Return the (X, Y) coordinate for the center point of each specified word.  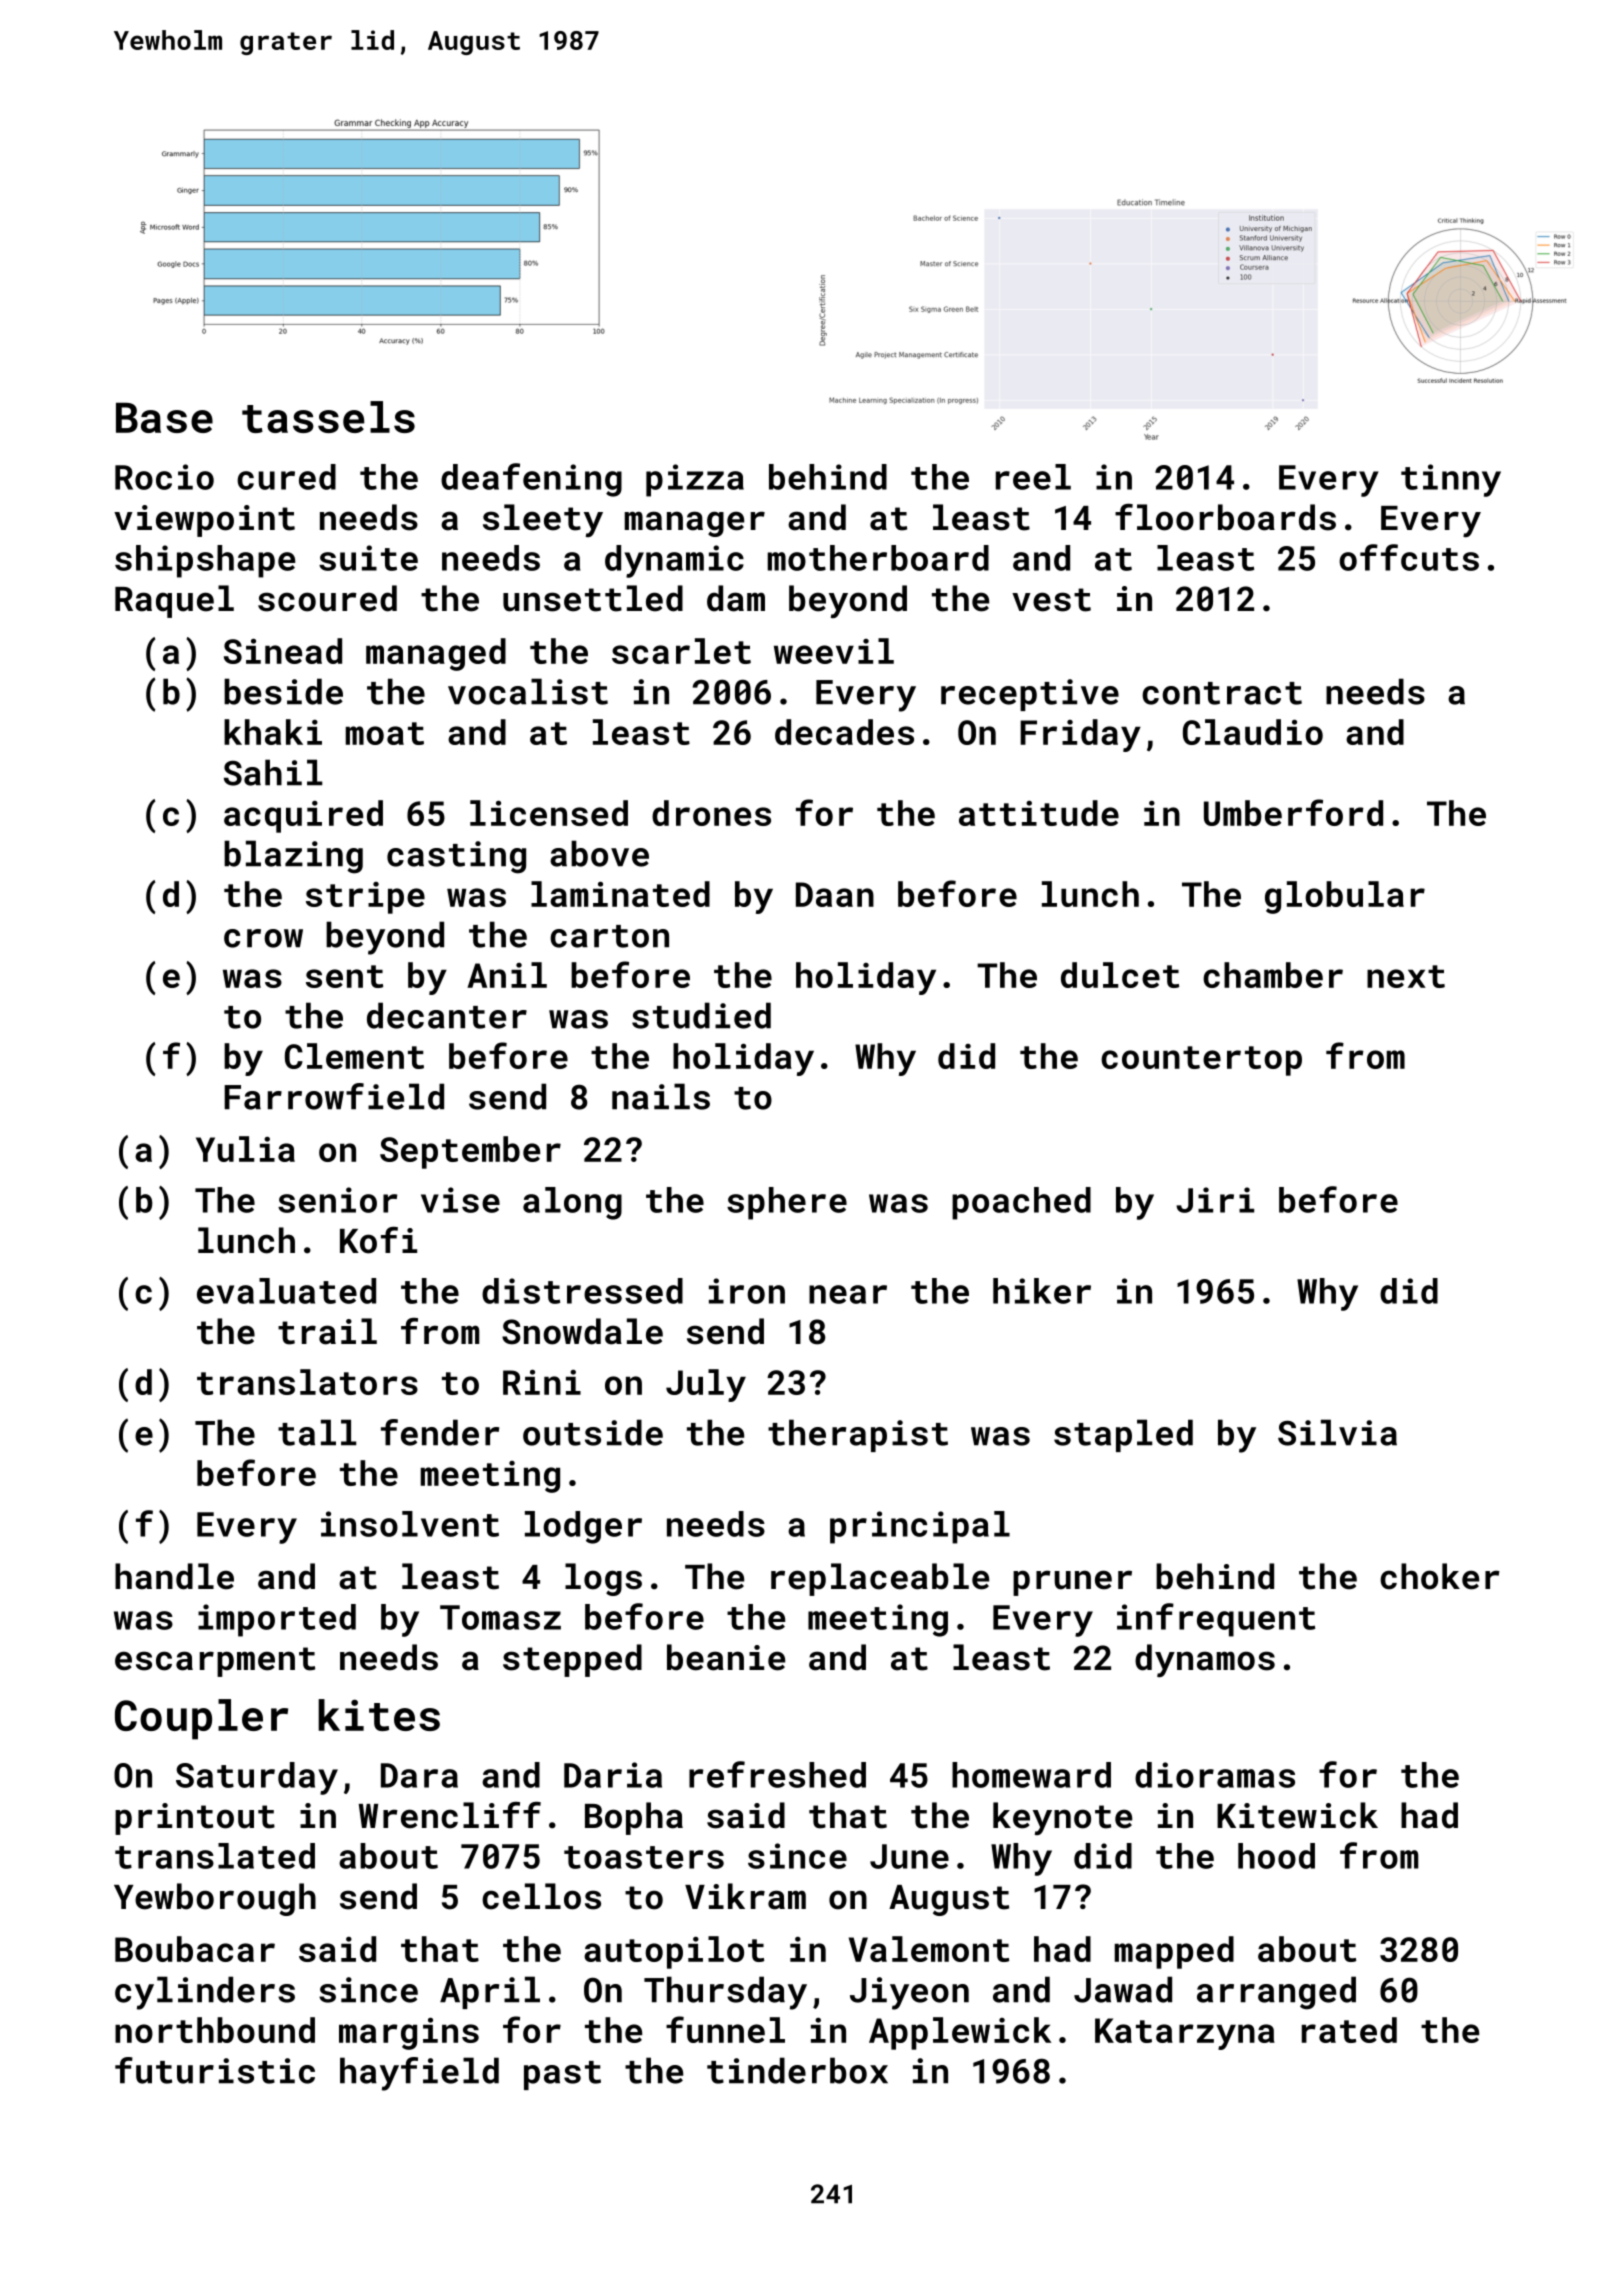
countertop (1201, 1061)
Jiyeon (909, 1993)
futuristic (215, 2070)
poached (1021, 1203)
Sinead (283, 651)
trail (327, 1331)
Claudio (1253, 732)
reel (1033, 477)
